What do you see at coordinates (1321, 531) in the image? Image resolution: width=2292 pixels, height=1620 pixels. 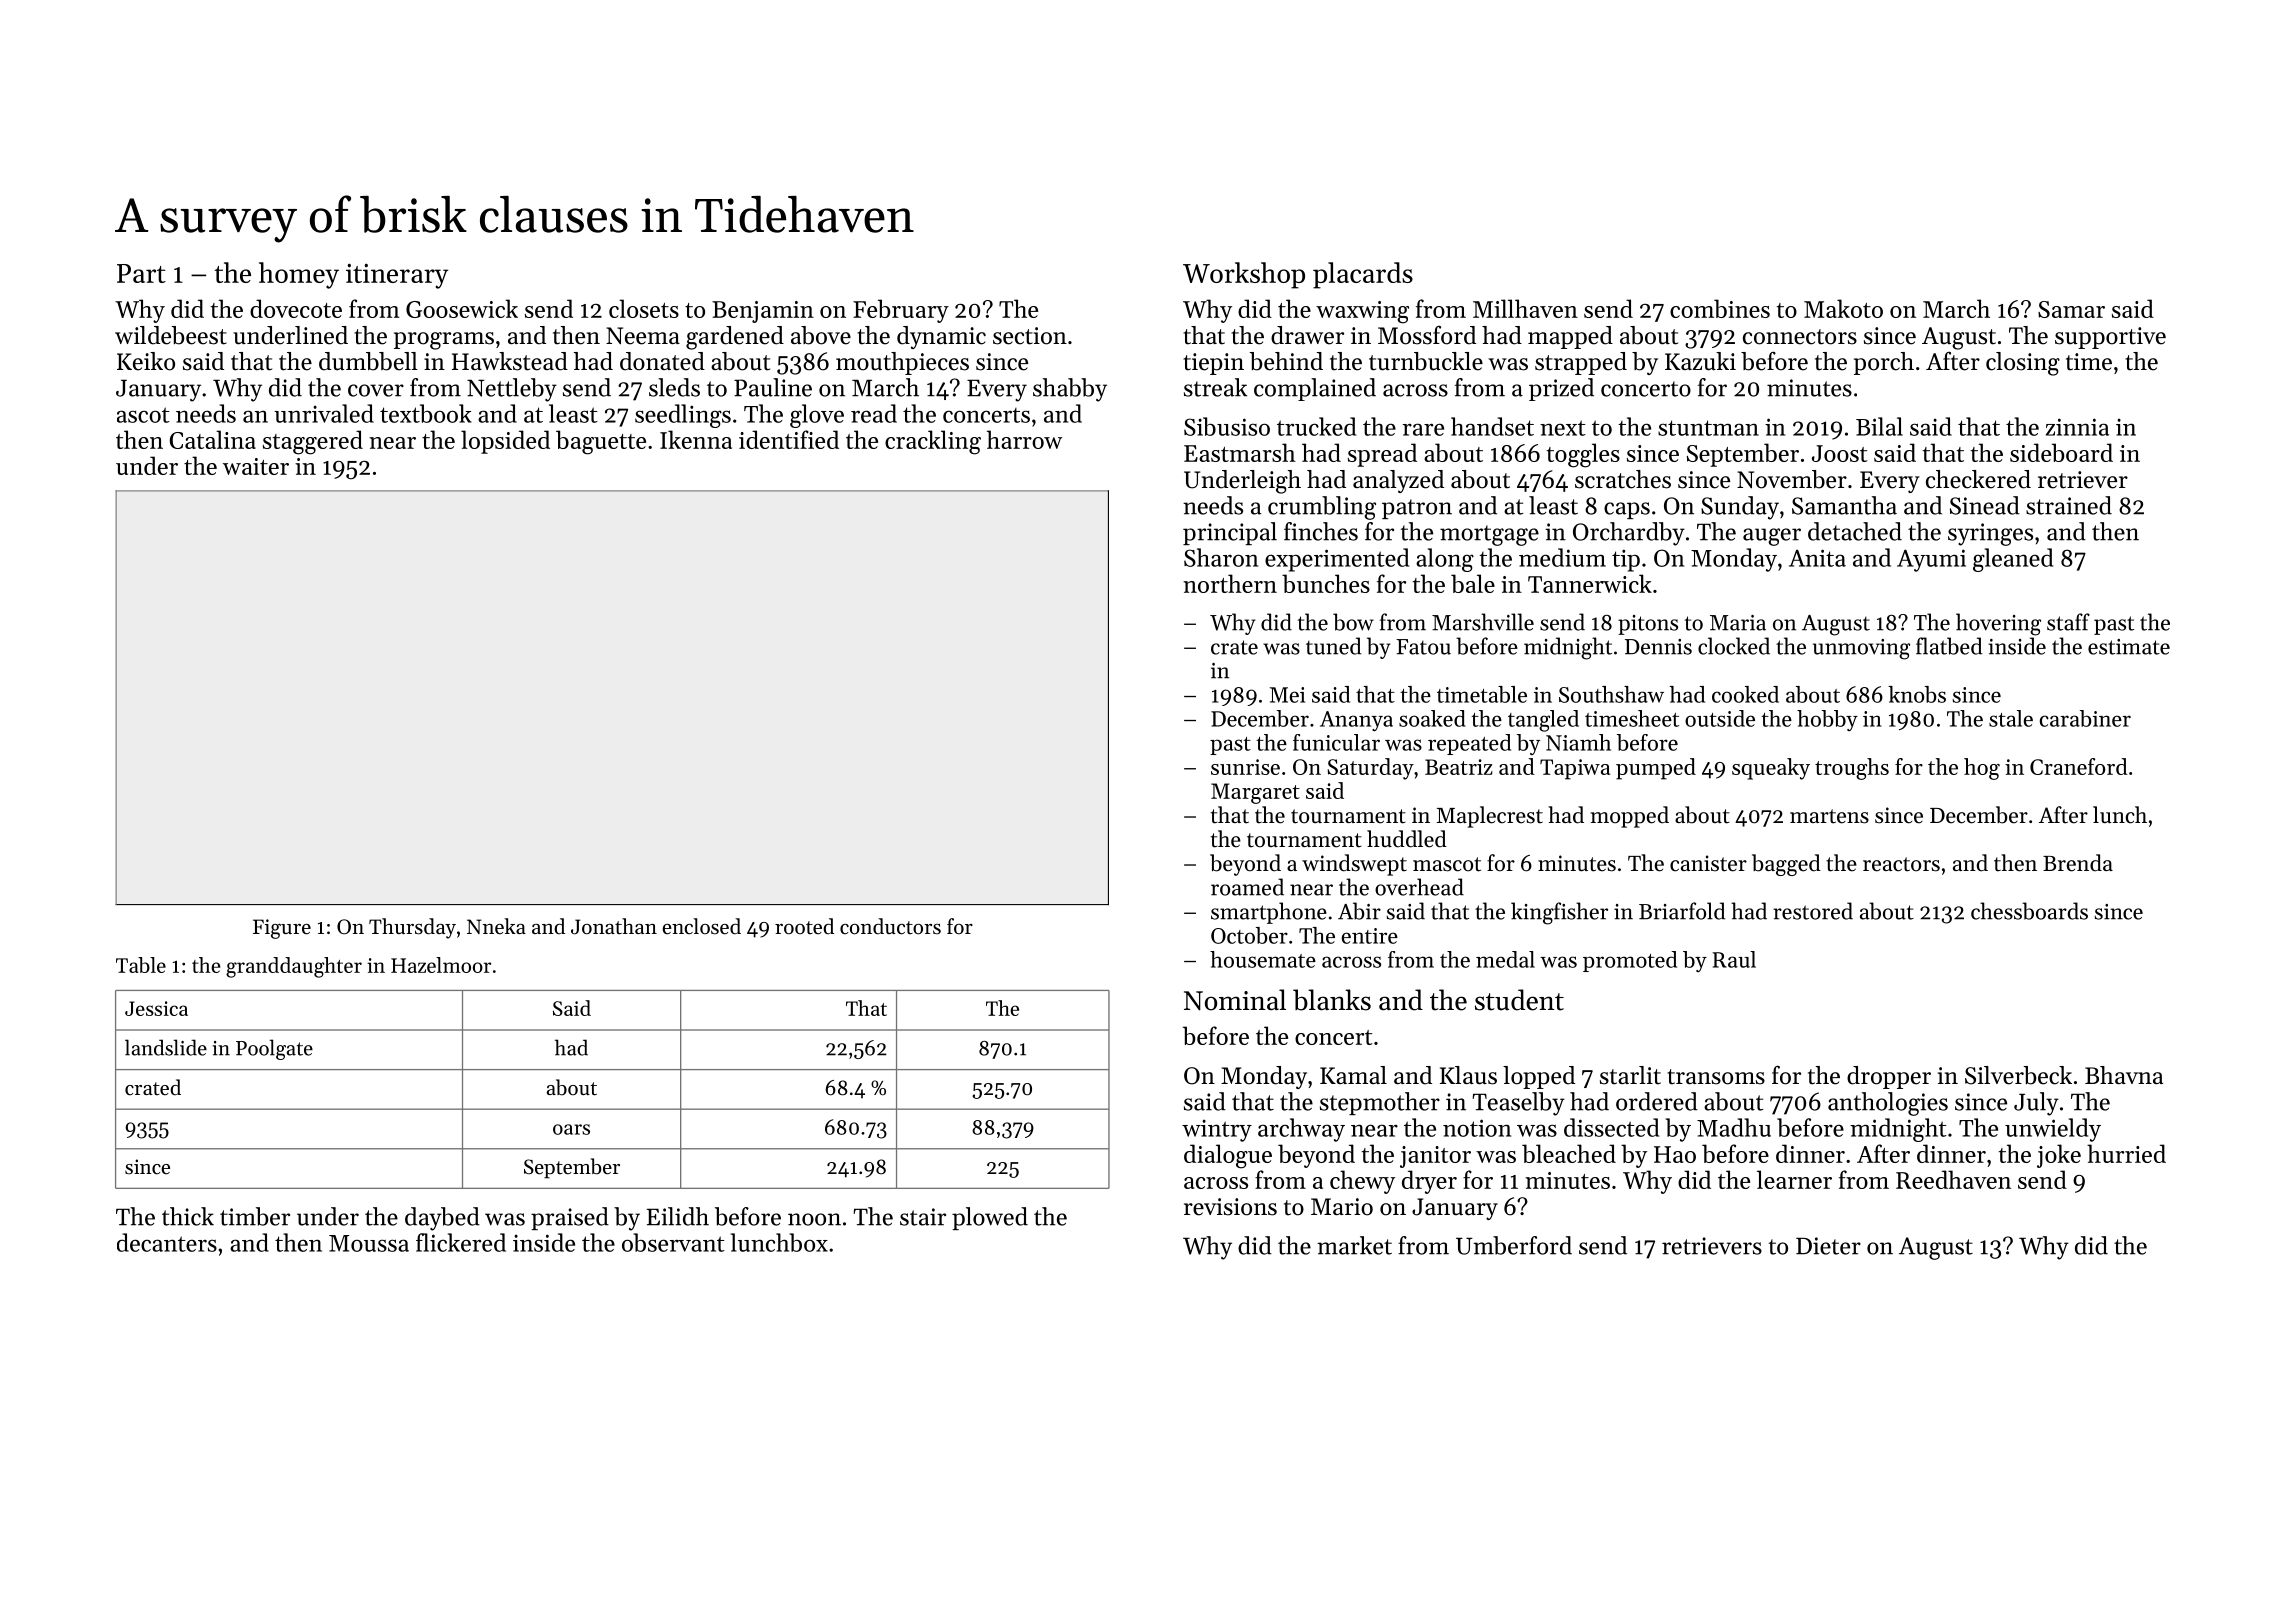 I see `finches` at bounding box center [1321, 531].
